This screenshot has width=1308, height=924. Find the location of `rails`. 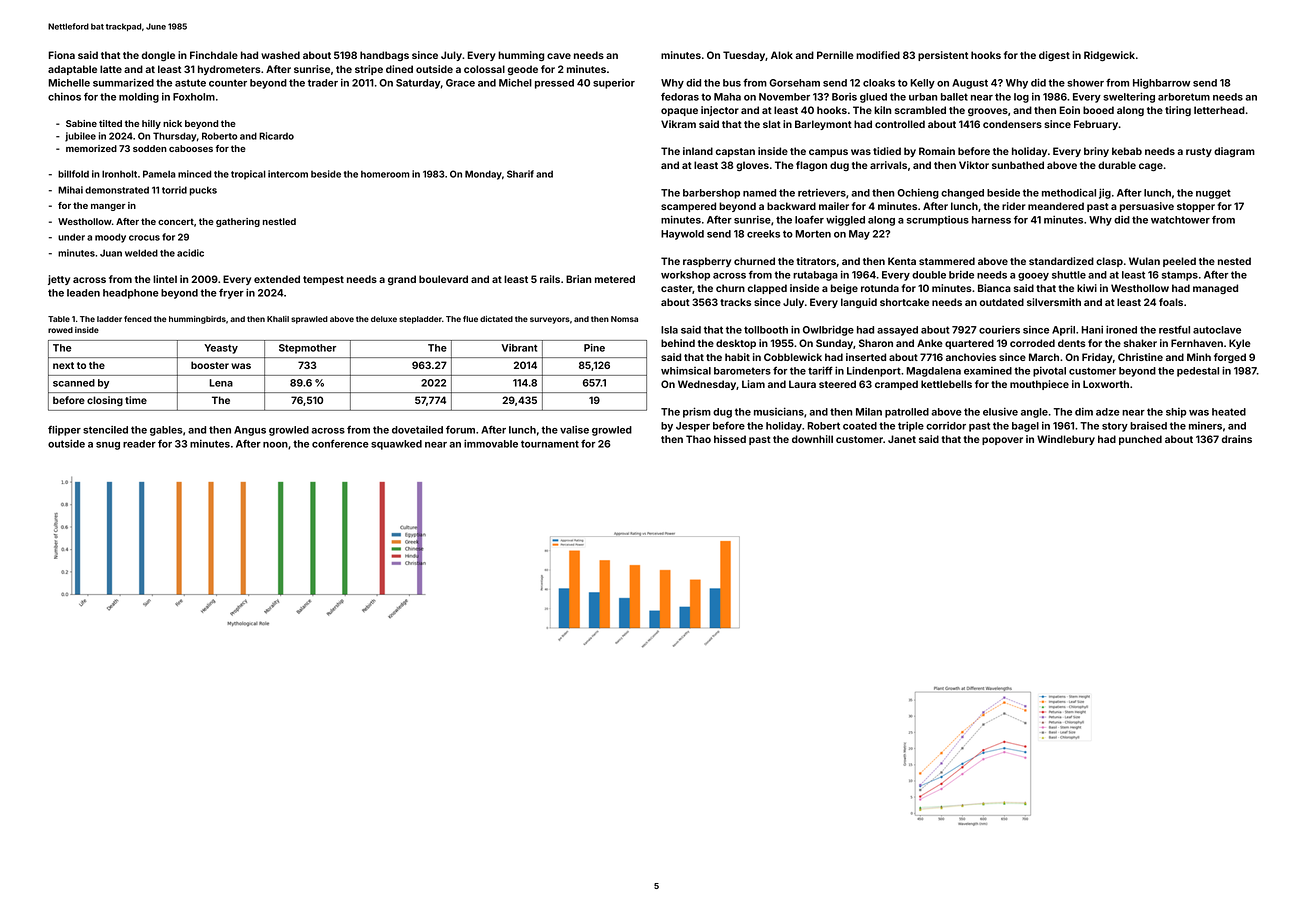

rails is located at coordinates (550, 279).
